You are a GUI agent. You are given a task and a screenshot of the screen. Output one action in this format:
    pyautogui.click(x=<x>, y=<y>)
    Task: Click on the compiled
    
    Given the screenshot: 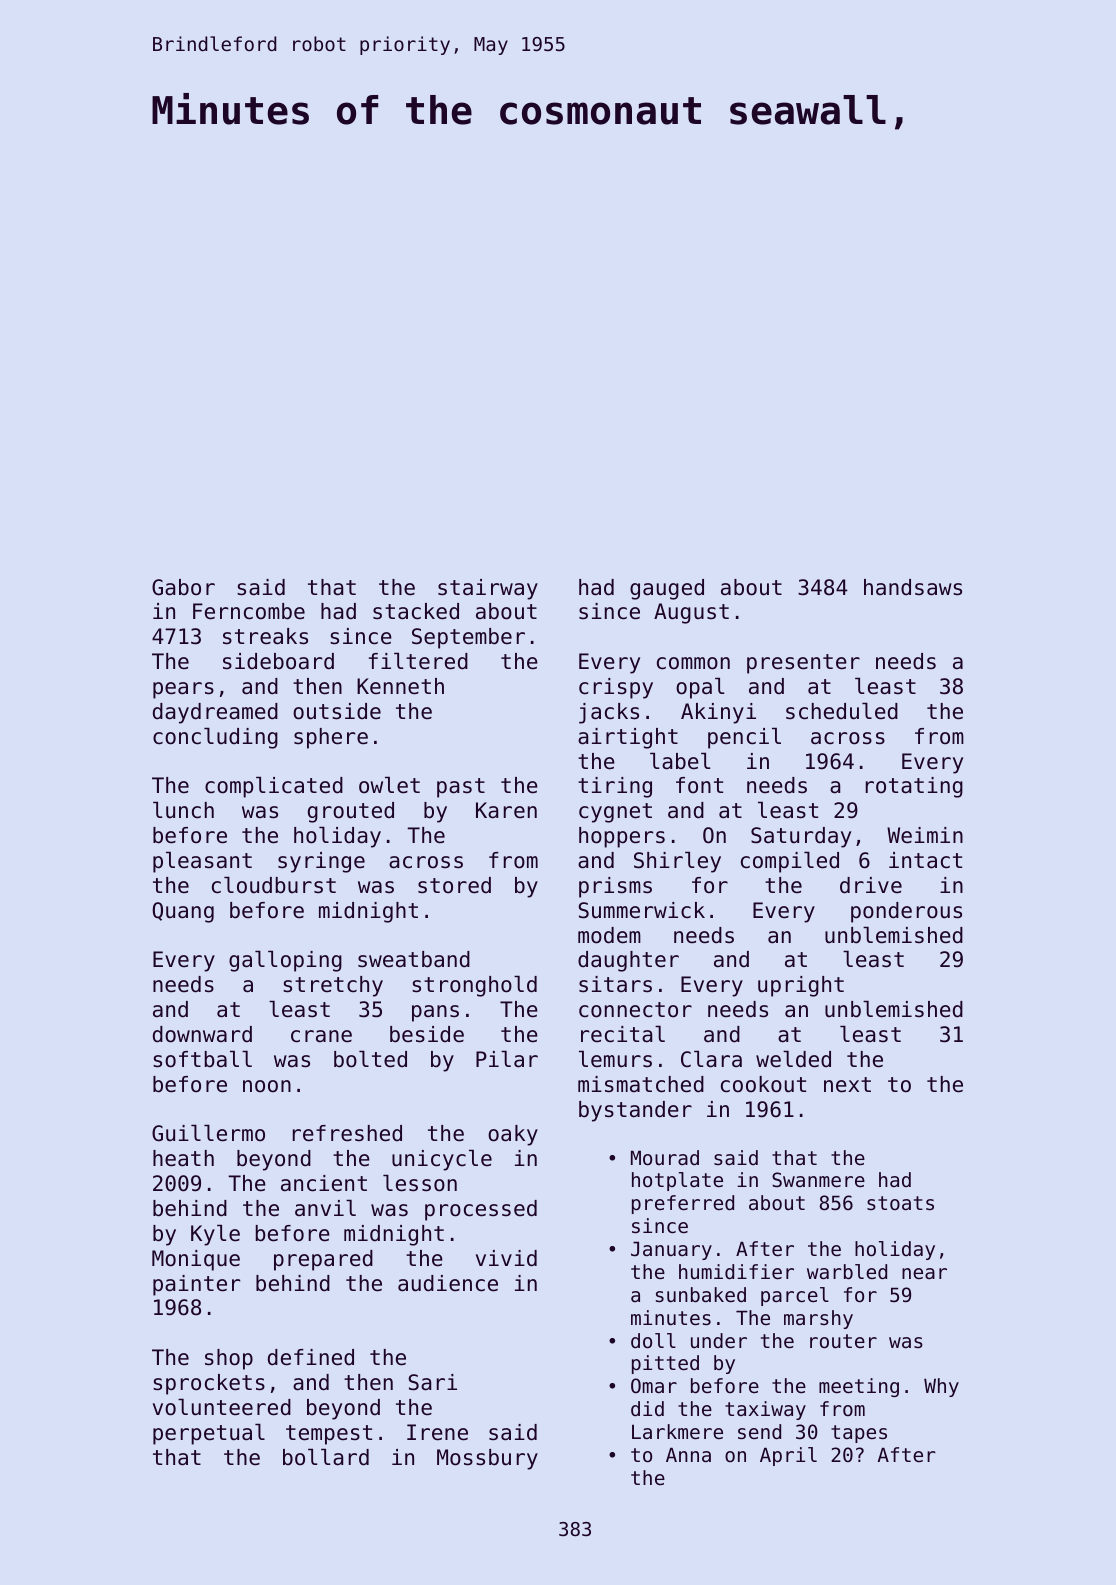 What is the action you would take?
    pyautogui.click(x=790, y=862)
